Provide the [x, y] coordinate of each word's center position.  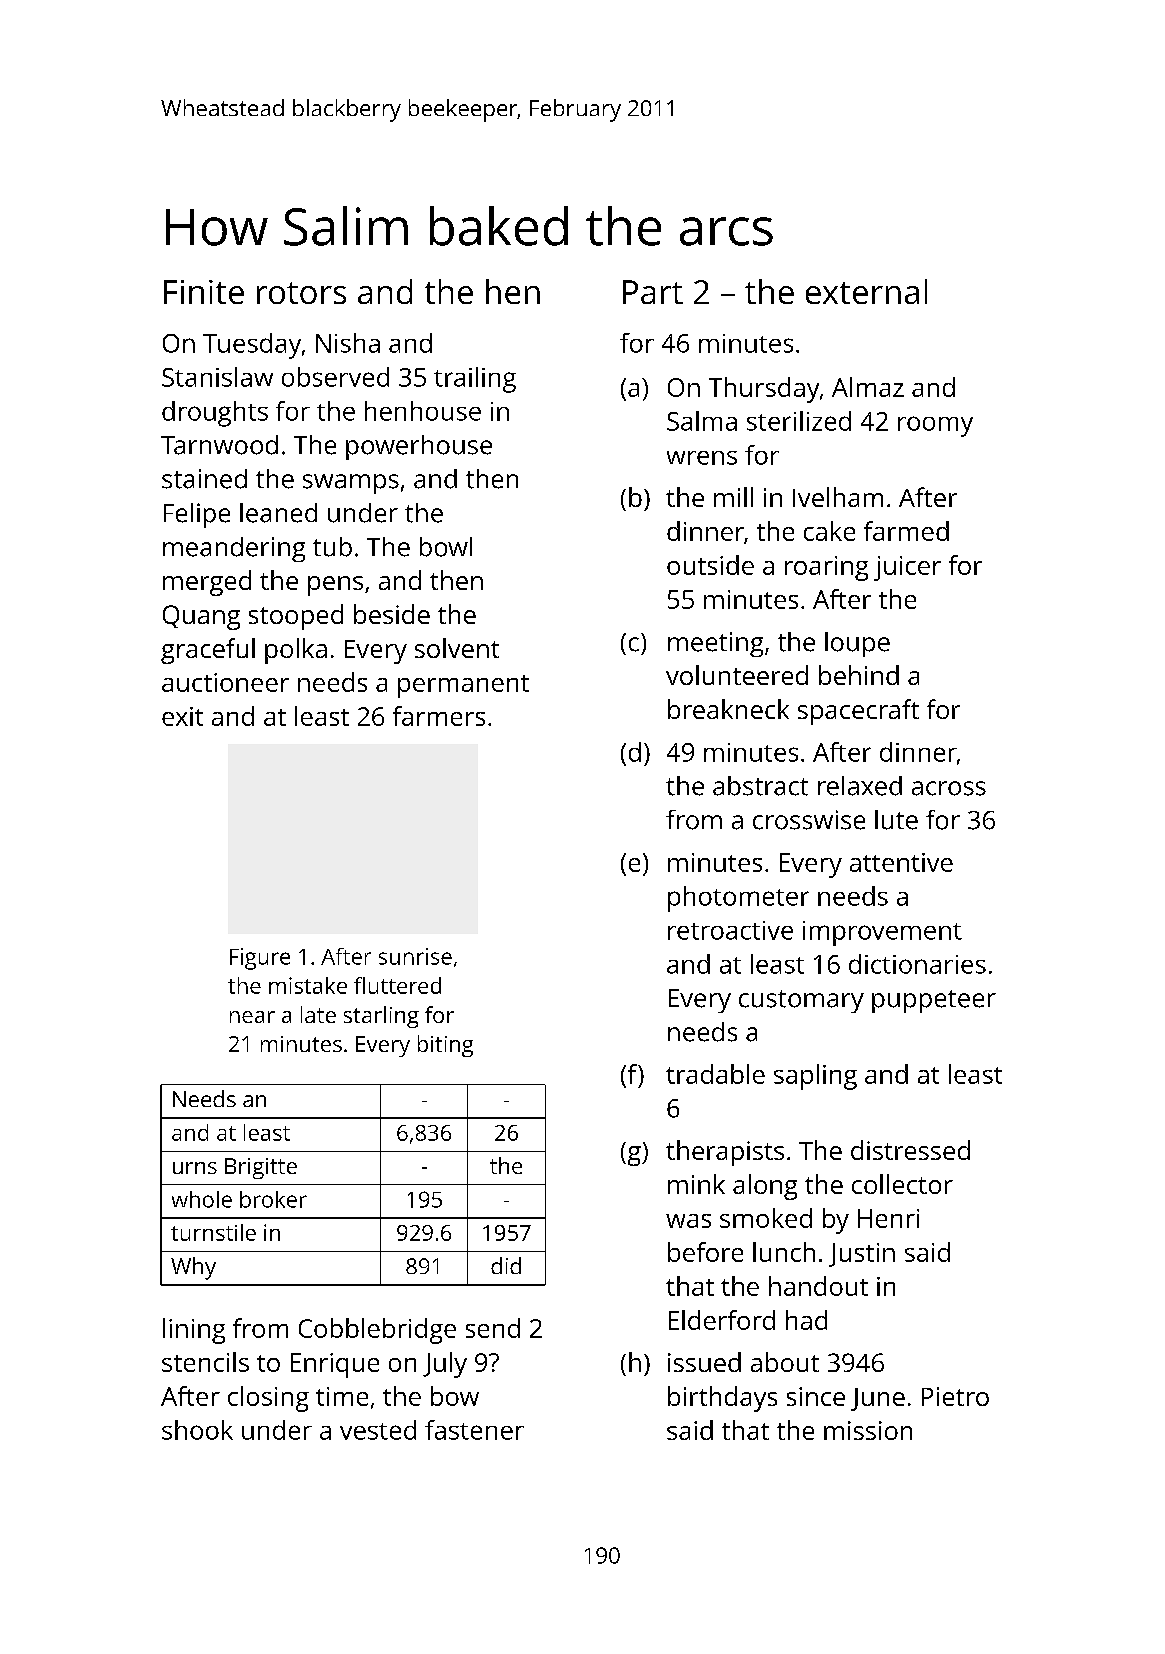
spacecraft [858, 712]
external [866, 291]
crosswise [809, 820]
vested [378, 1430]
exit [182, 716]
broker [273, 1199]
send [493, 1328]
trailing [475, 380]
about [785, 1362]
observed [335, 377]
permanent [463, 686]
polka [296, 651]
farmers [439, 716]
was [688, 1221]
